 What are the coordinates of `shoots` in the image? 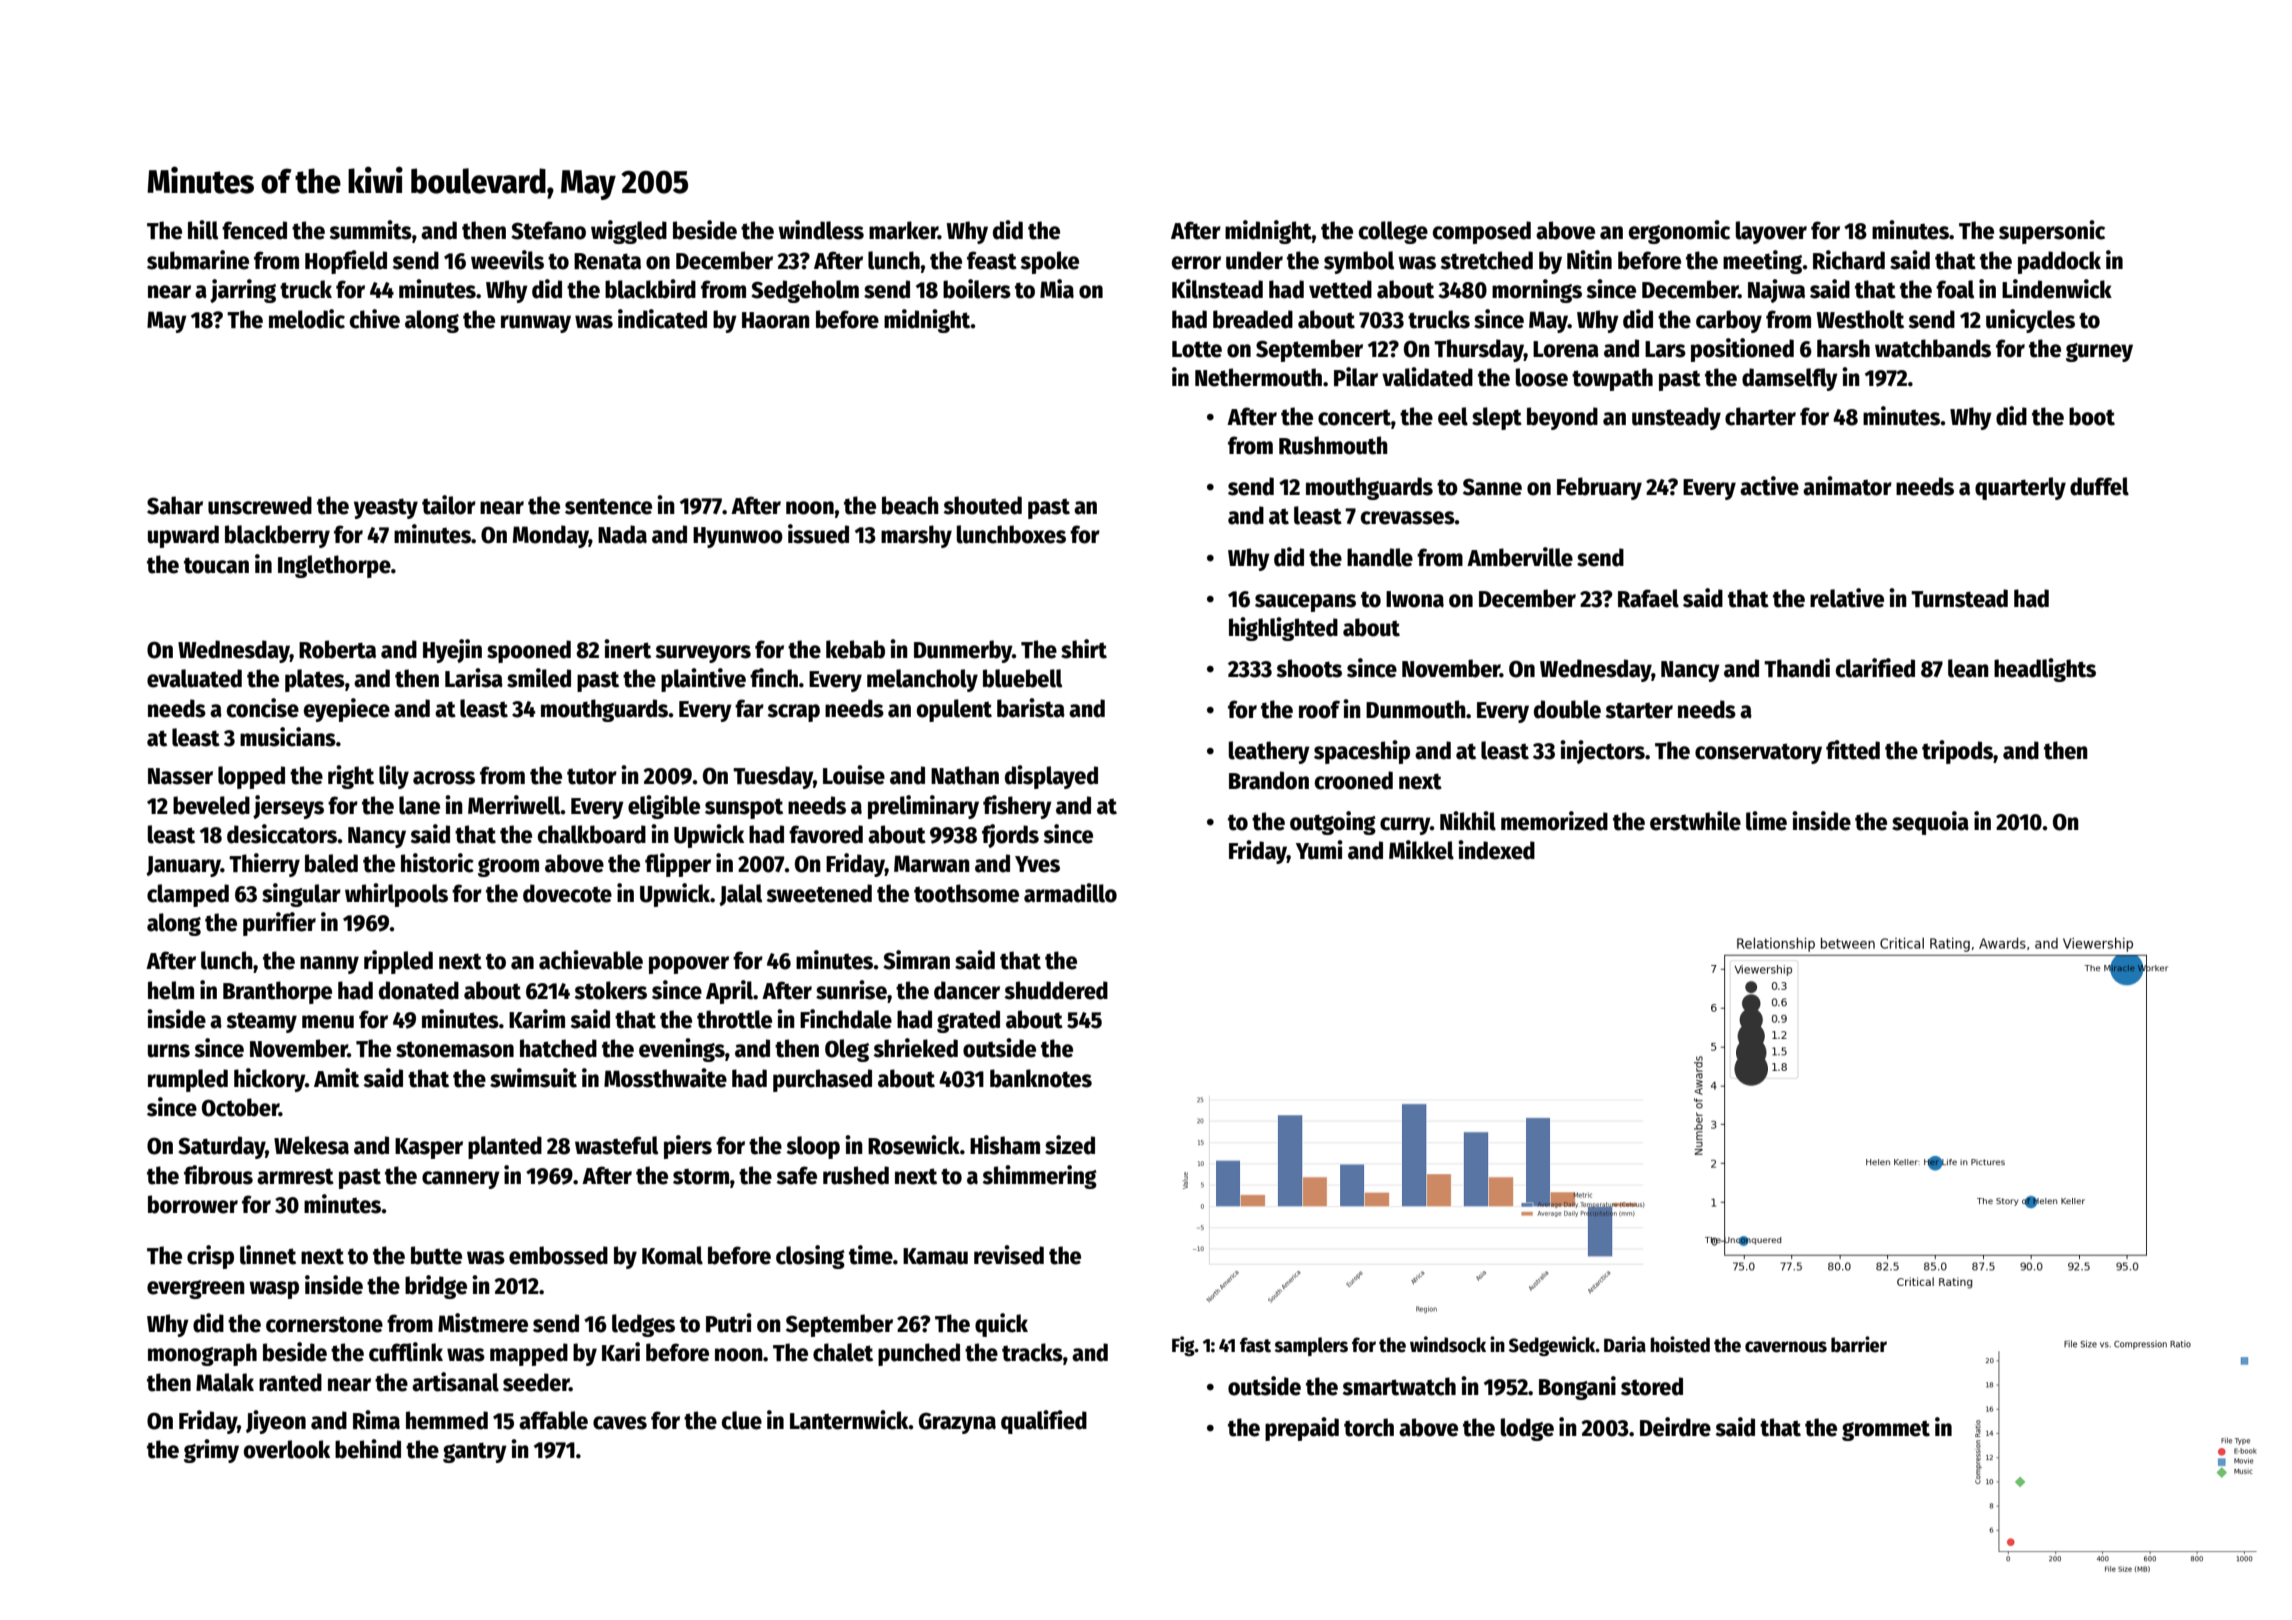 It's located at (1309, 668).
